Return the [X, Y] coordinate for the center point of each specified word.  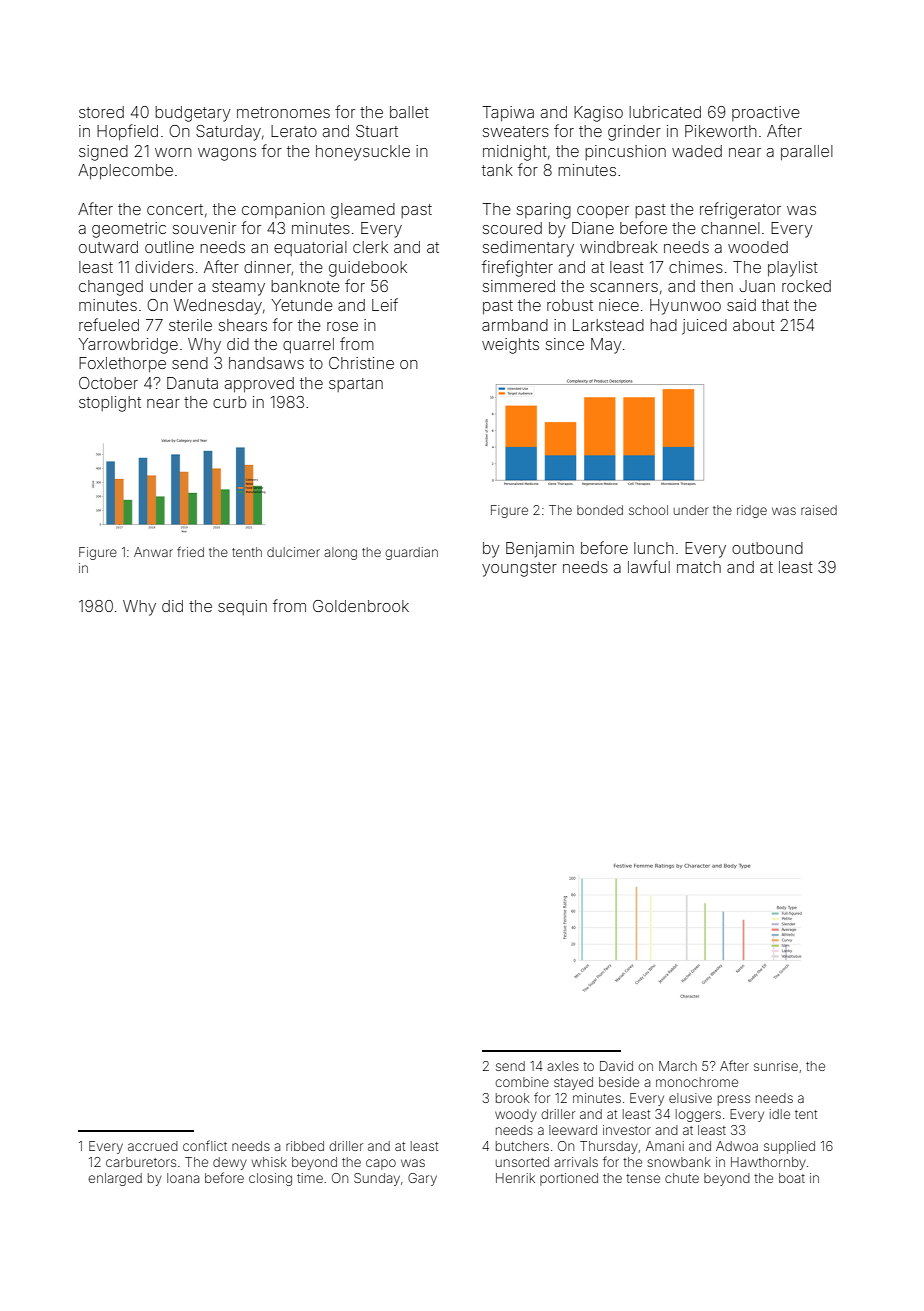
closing [270, 1179]
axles [563, 1066]
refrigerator [740, 210]
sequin [242, 607]
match [699, 567]
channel [730, 228]
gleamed [363, 211]
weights [510, 346]
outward [108, 247]
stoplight [110, 404]
